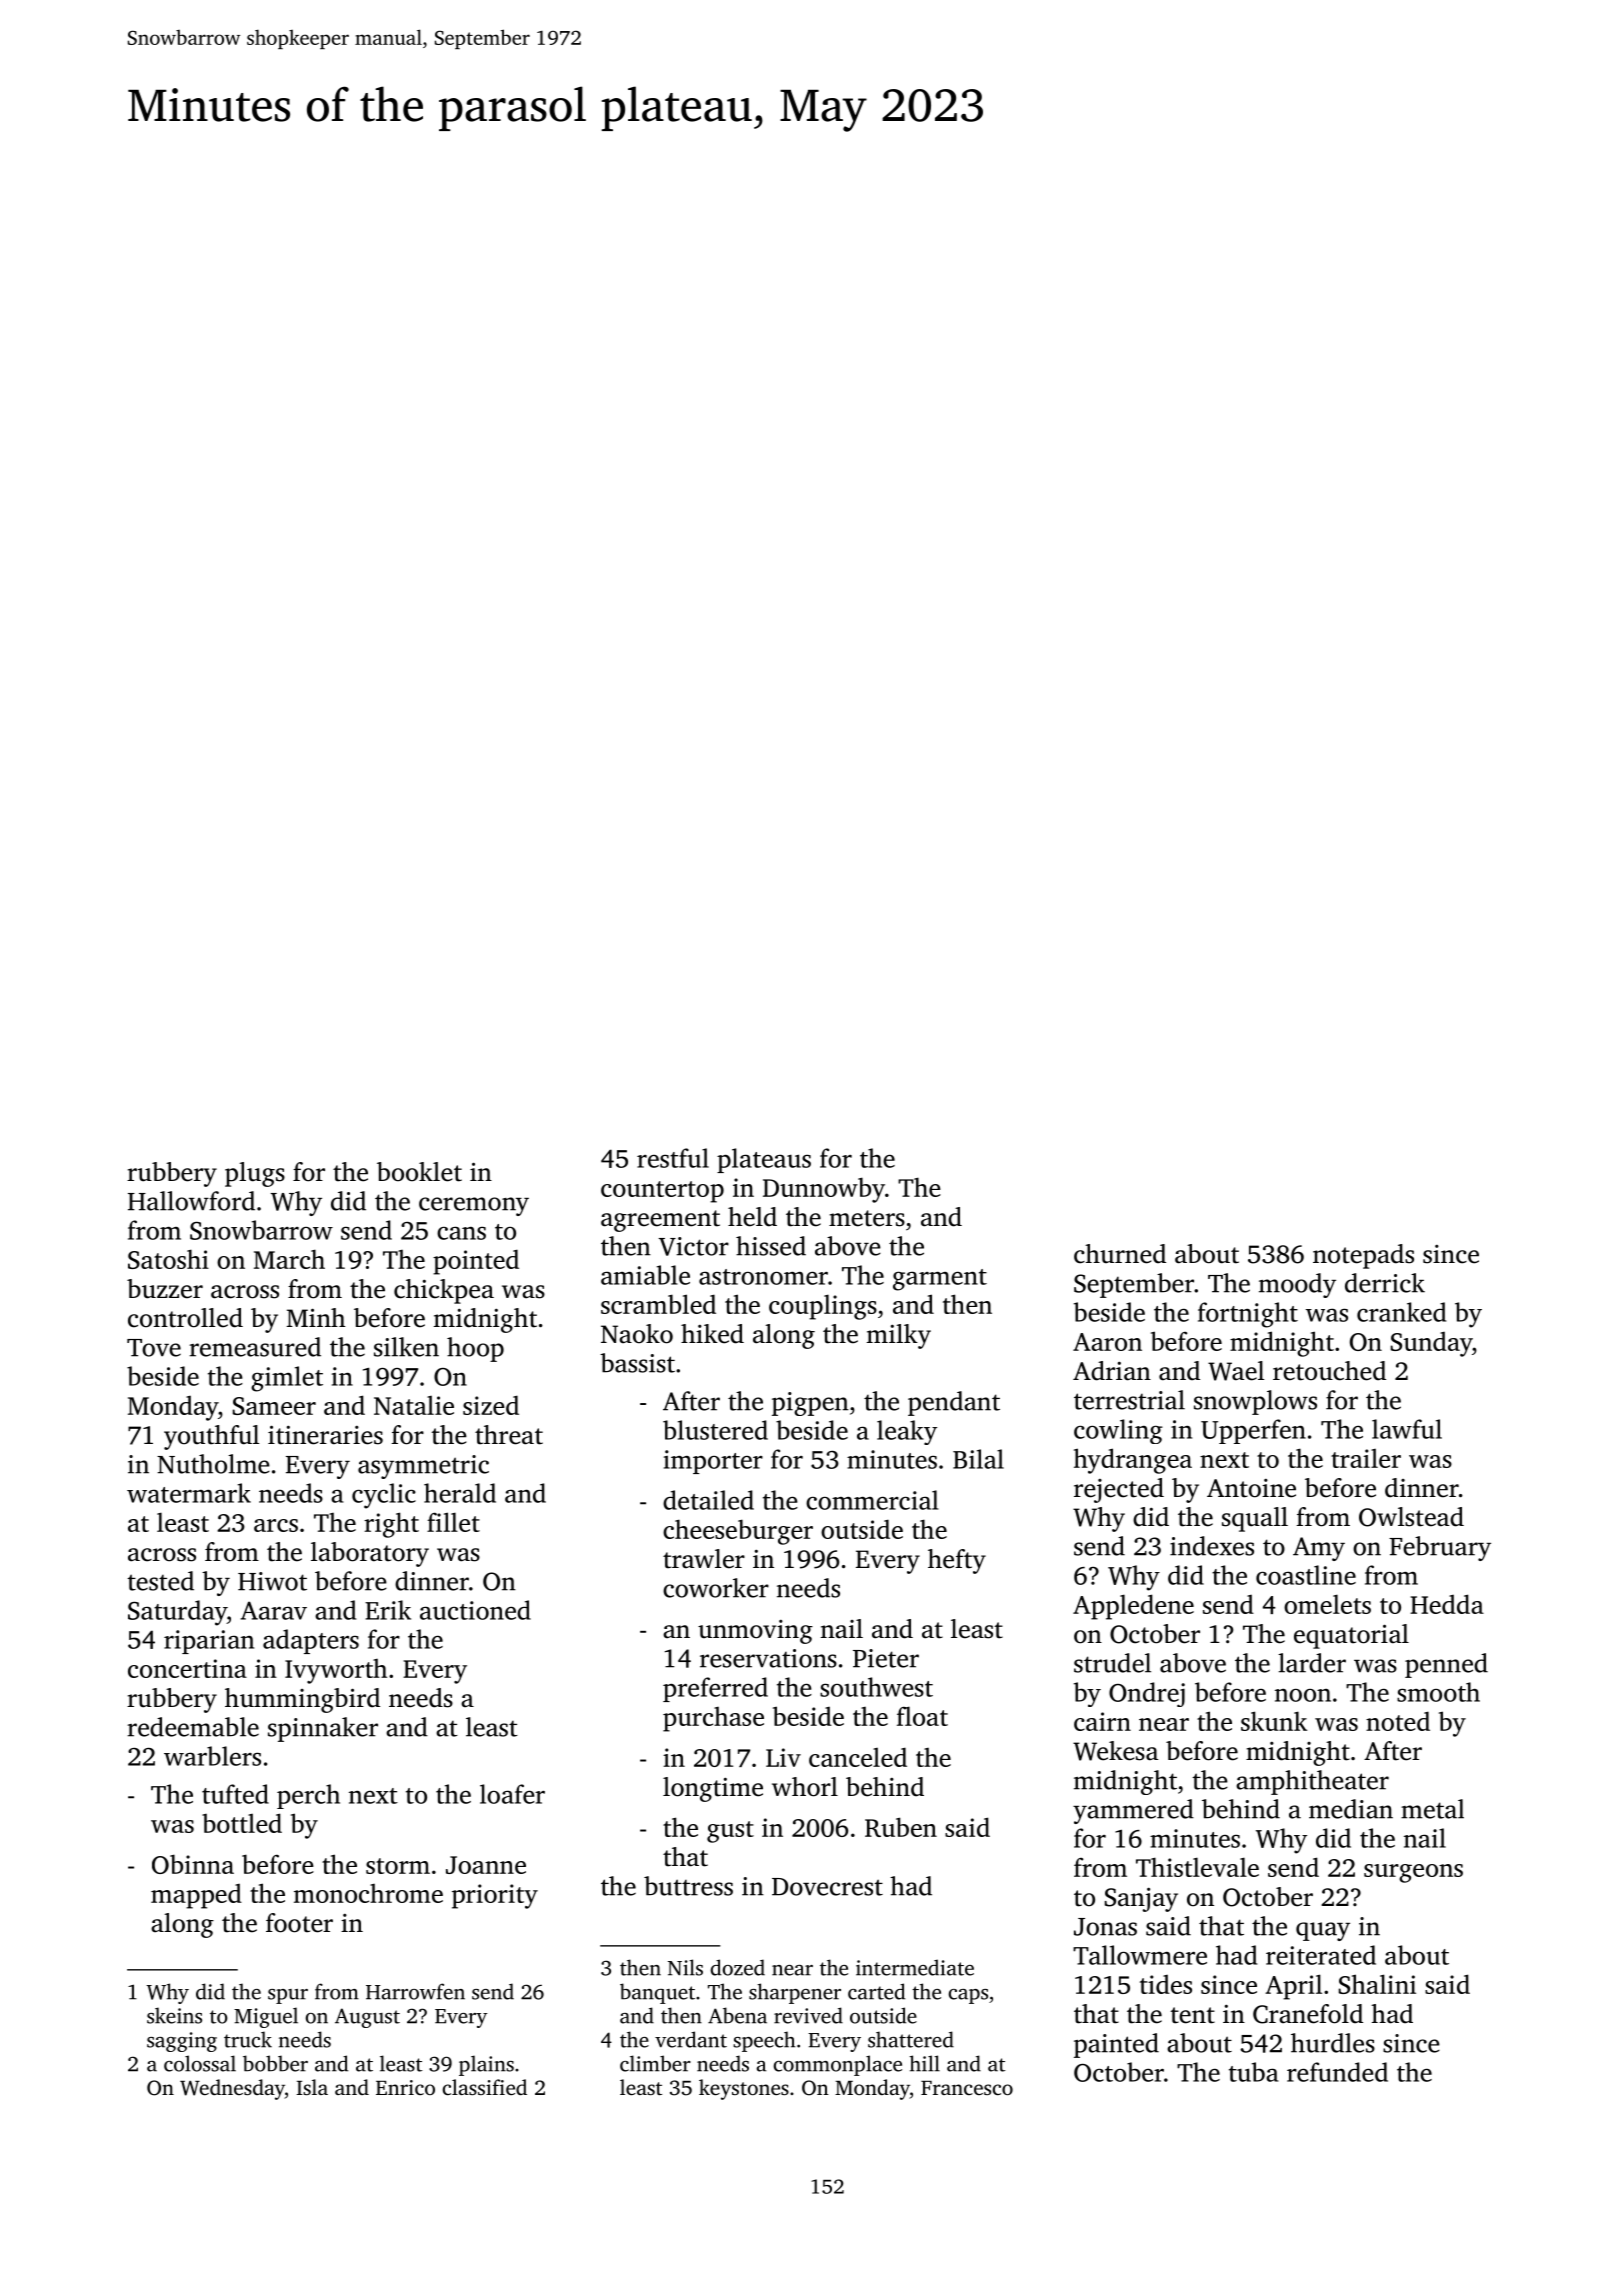 Image resolution: width=1620 pixels, height=2292 pixels. Describe the element at coordinates (182, 2042) in the screenshot. I see `sagging` at that location.
